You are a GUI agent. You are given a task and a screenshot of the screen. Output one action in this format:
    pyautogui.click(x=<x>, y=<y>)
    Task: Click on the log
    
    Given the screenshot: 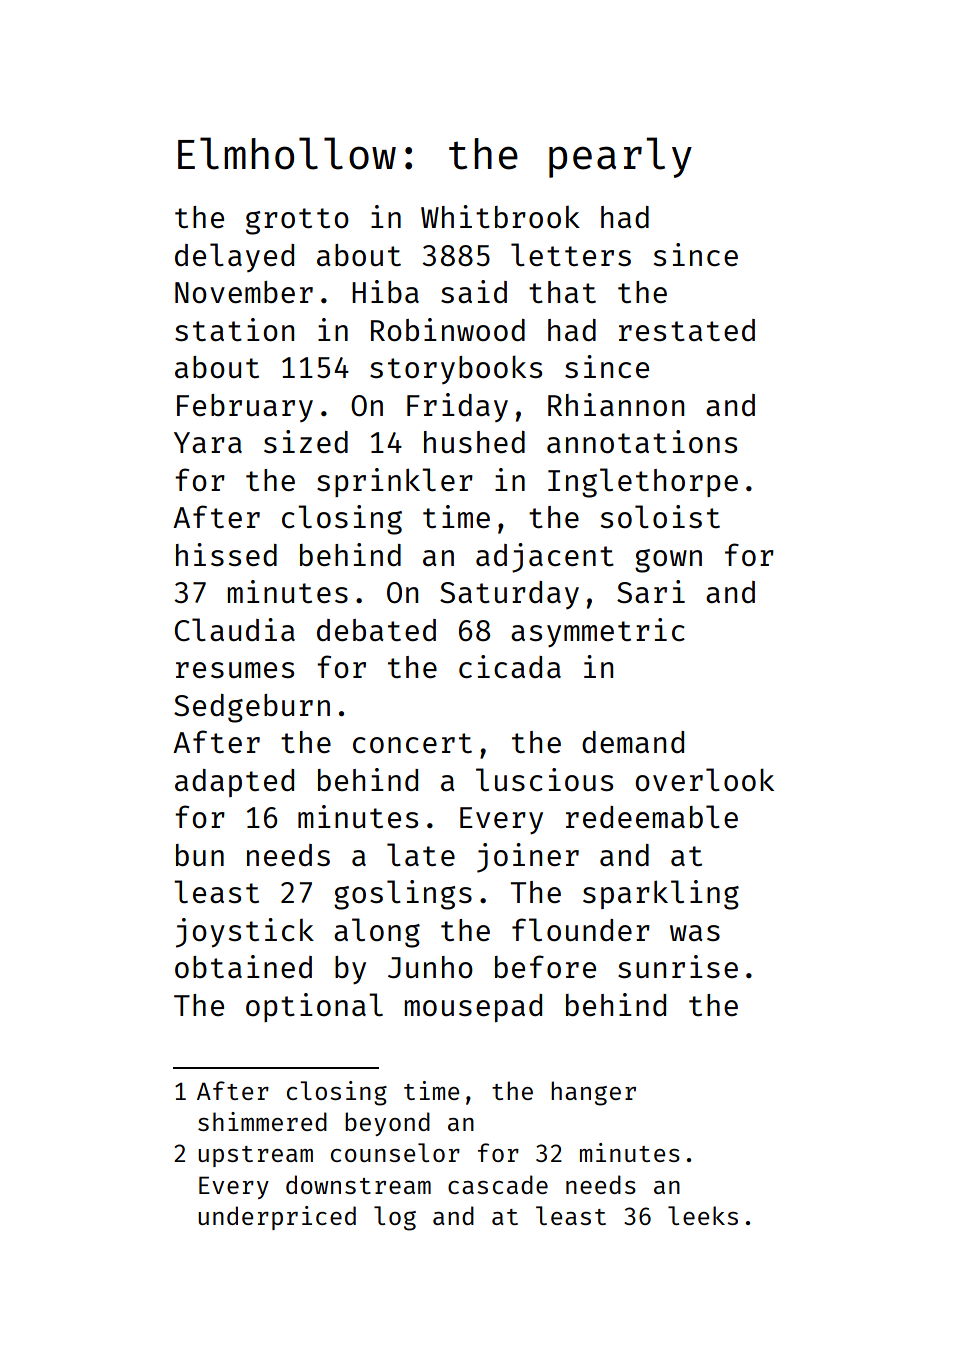 What is the action you would take?
    pyautogui.click(x=395, y=1218)
